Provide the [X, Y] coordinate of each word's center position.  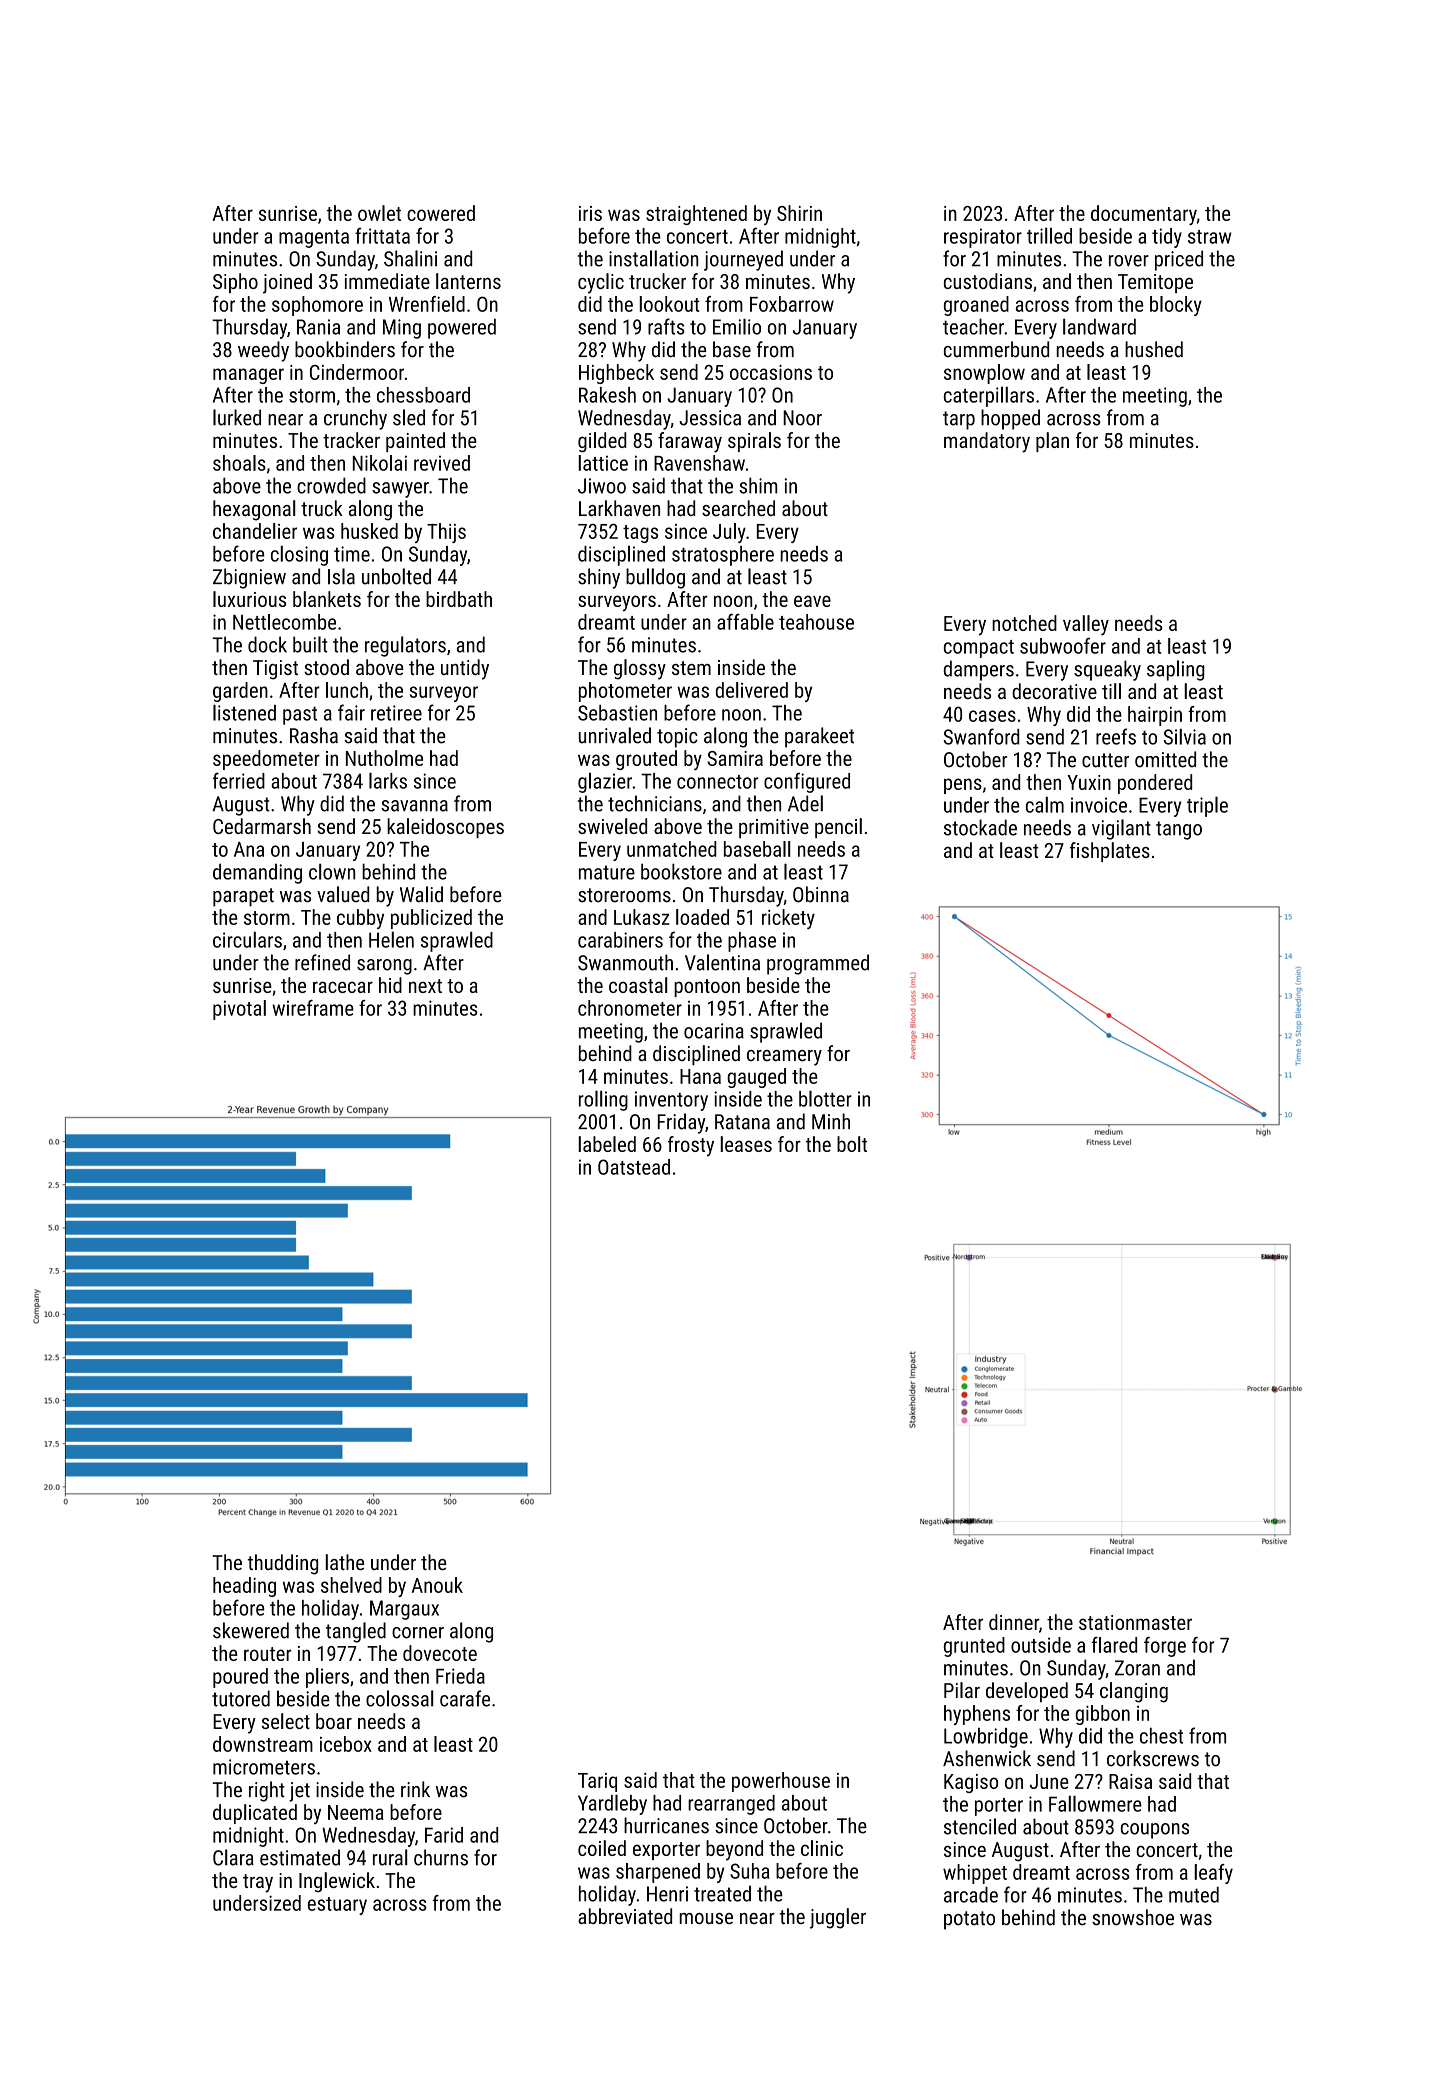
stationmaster [1135, 1622]
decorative [1054, 691]
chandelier [255, 531]
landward [1099, 326]
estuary [337, 1906]
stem [691, 668]
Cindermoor [357, 372]
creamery [784, 1058]
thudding [283, 1564]
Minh [831, 1121]
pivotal [239, 1010]
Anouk [437, 1585]
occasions [771, 372]
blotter [825, 1098]
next [425, 986]
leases [746, 1144]
